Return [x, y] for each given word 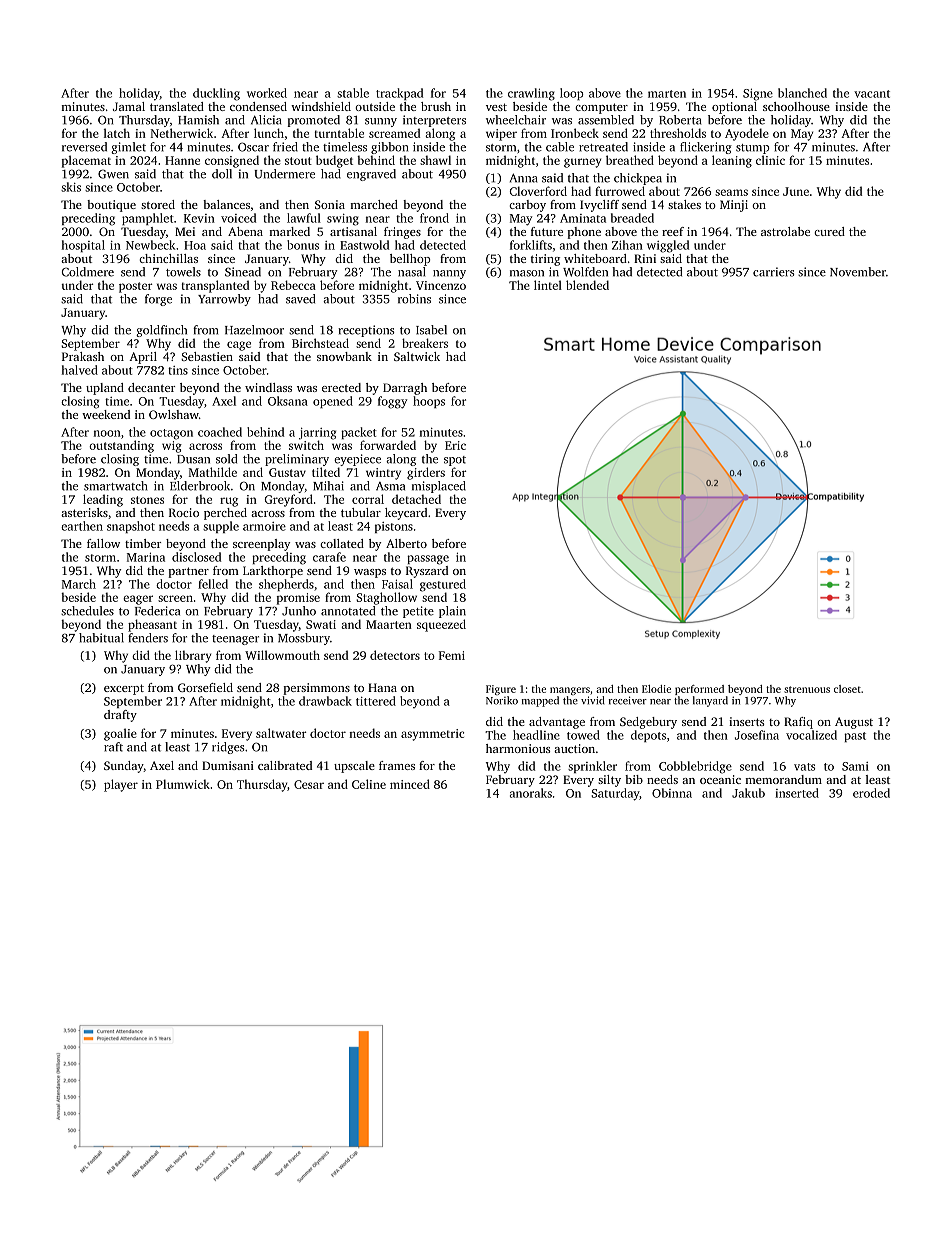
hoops [429, 402]
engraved [371, 175]
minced [410, 784]
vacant [872, 94]
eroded [871, 793]
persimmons [316, 689]
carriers [773, 272]
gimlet [128, 148]
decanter [151, 387]
